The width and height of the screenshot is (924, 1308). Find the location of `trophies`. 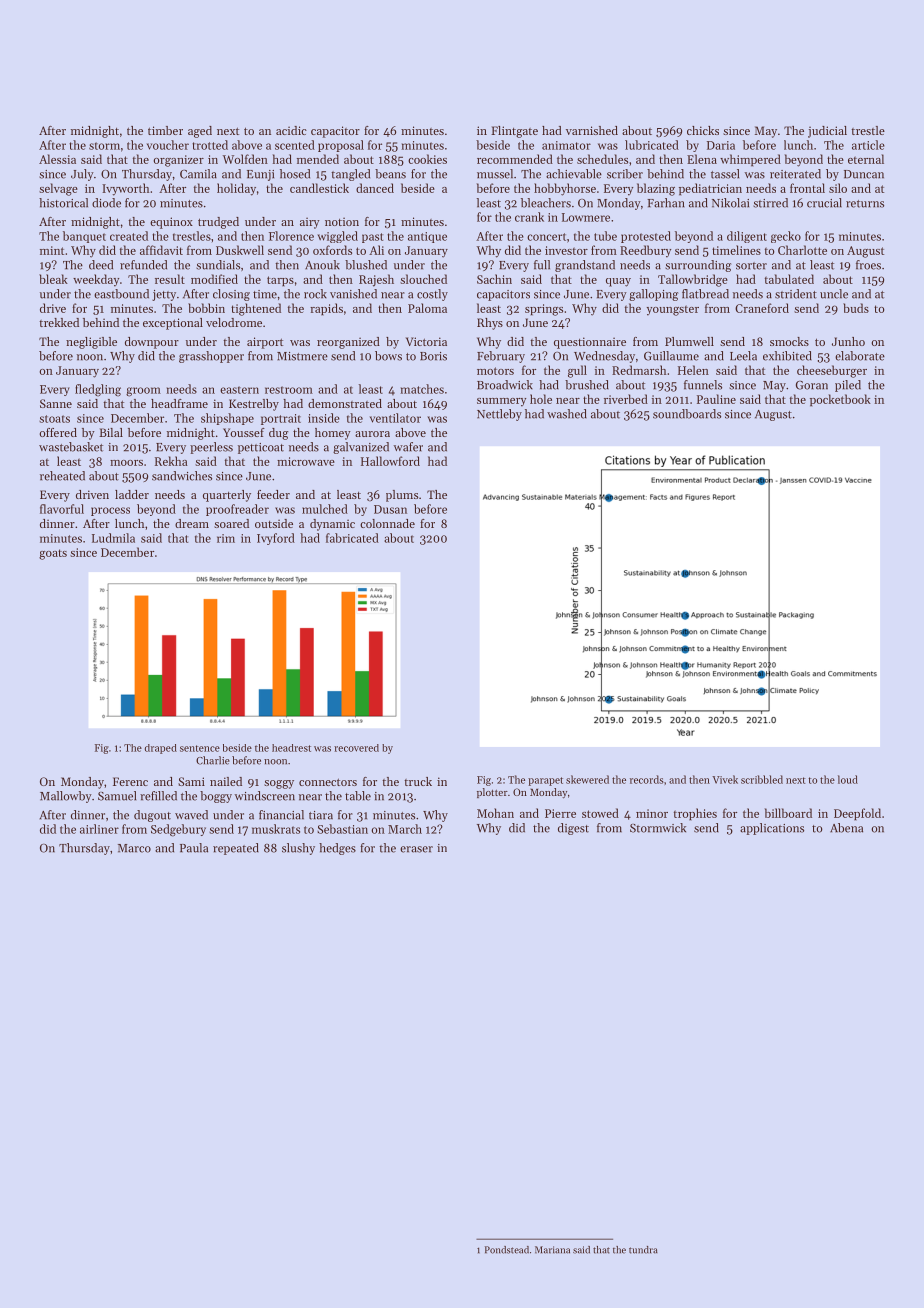

trophies is located at coordinates (695, 814).
